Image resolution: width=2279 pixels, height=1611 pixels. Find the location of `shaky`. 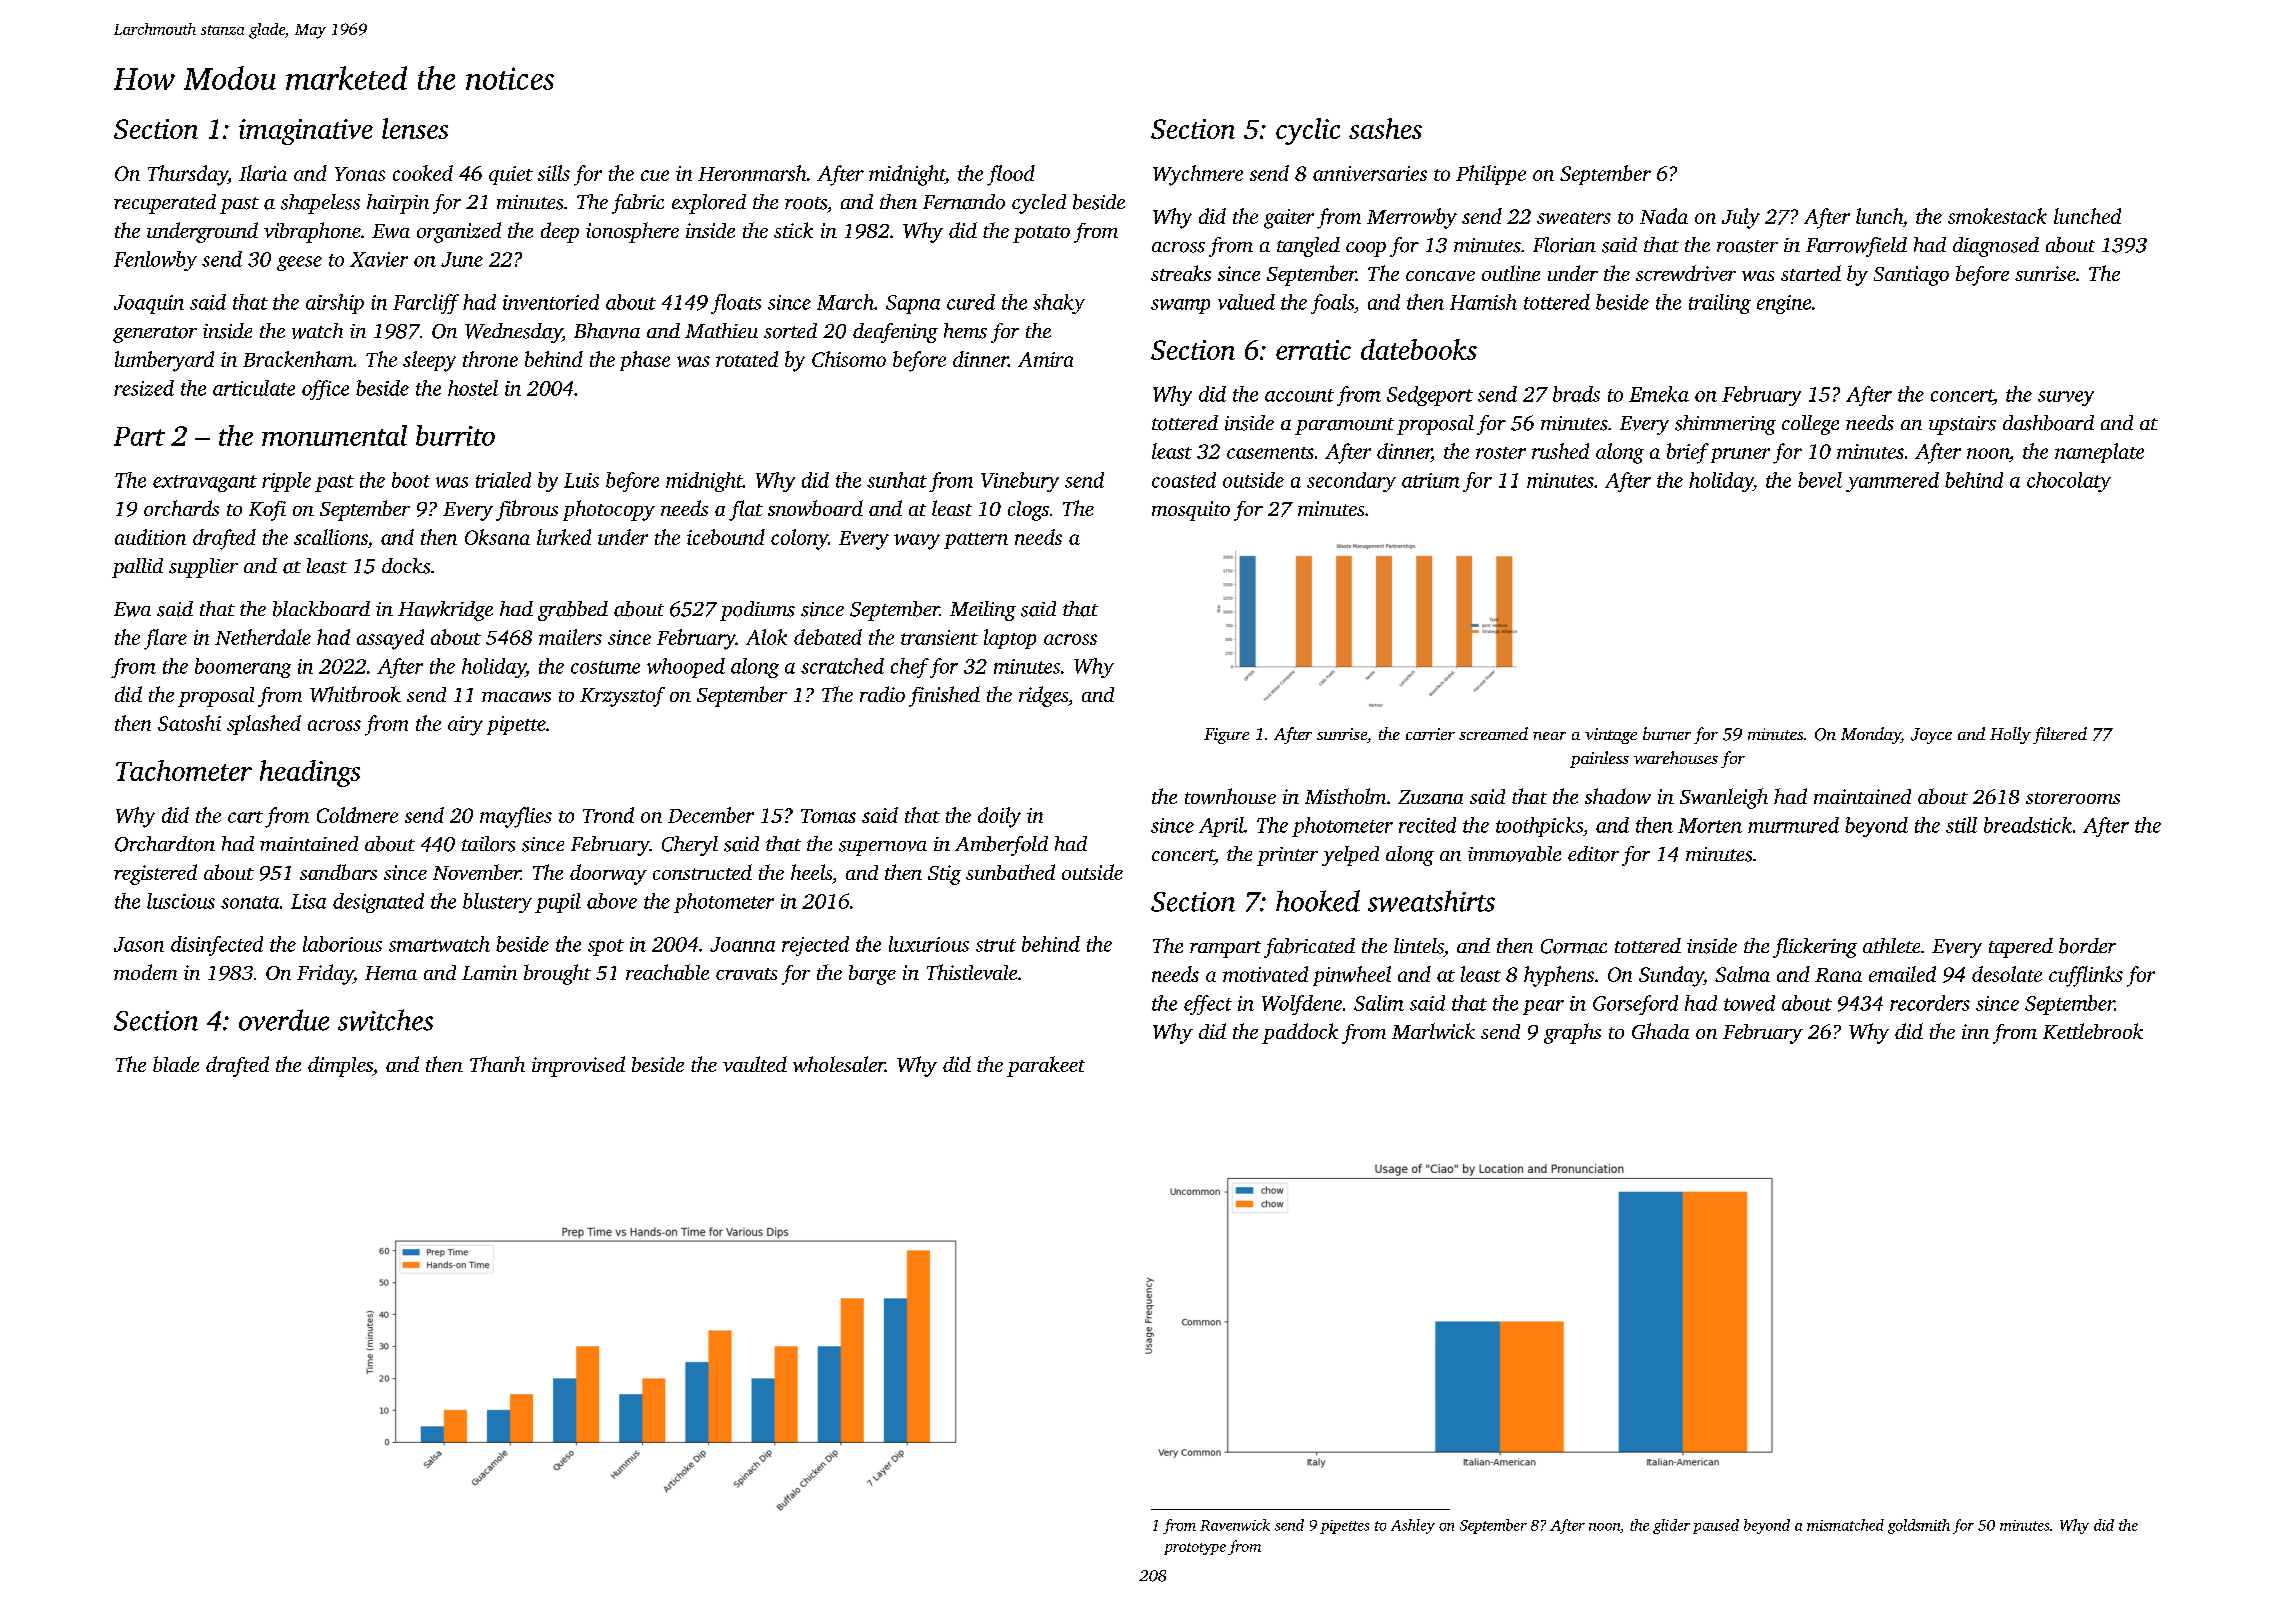

shaky is located at coordinates (1059, 304).
